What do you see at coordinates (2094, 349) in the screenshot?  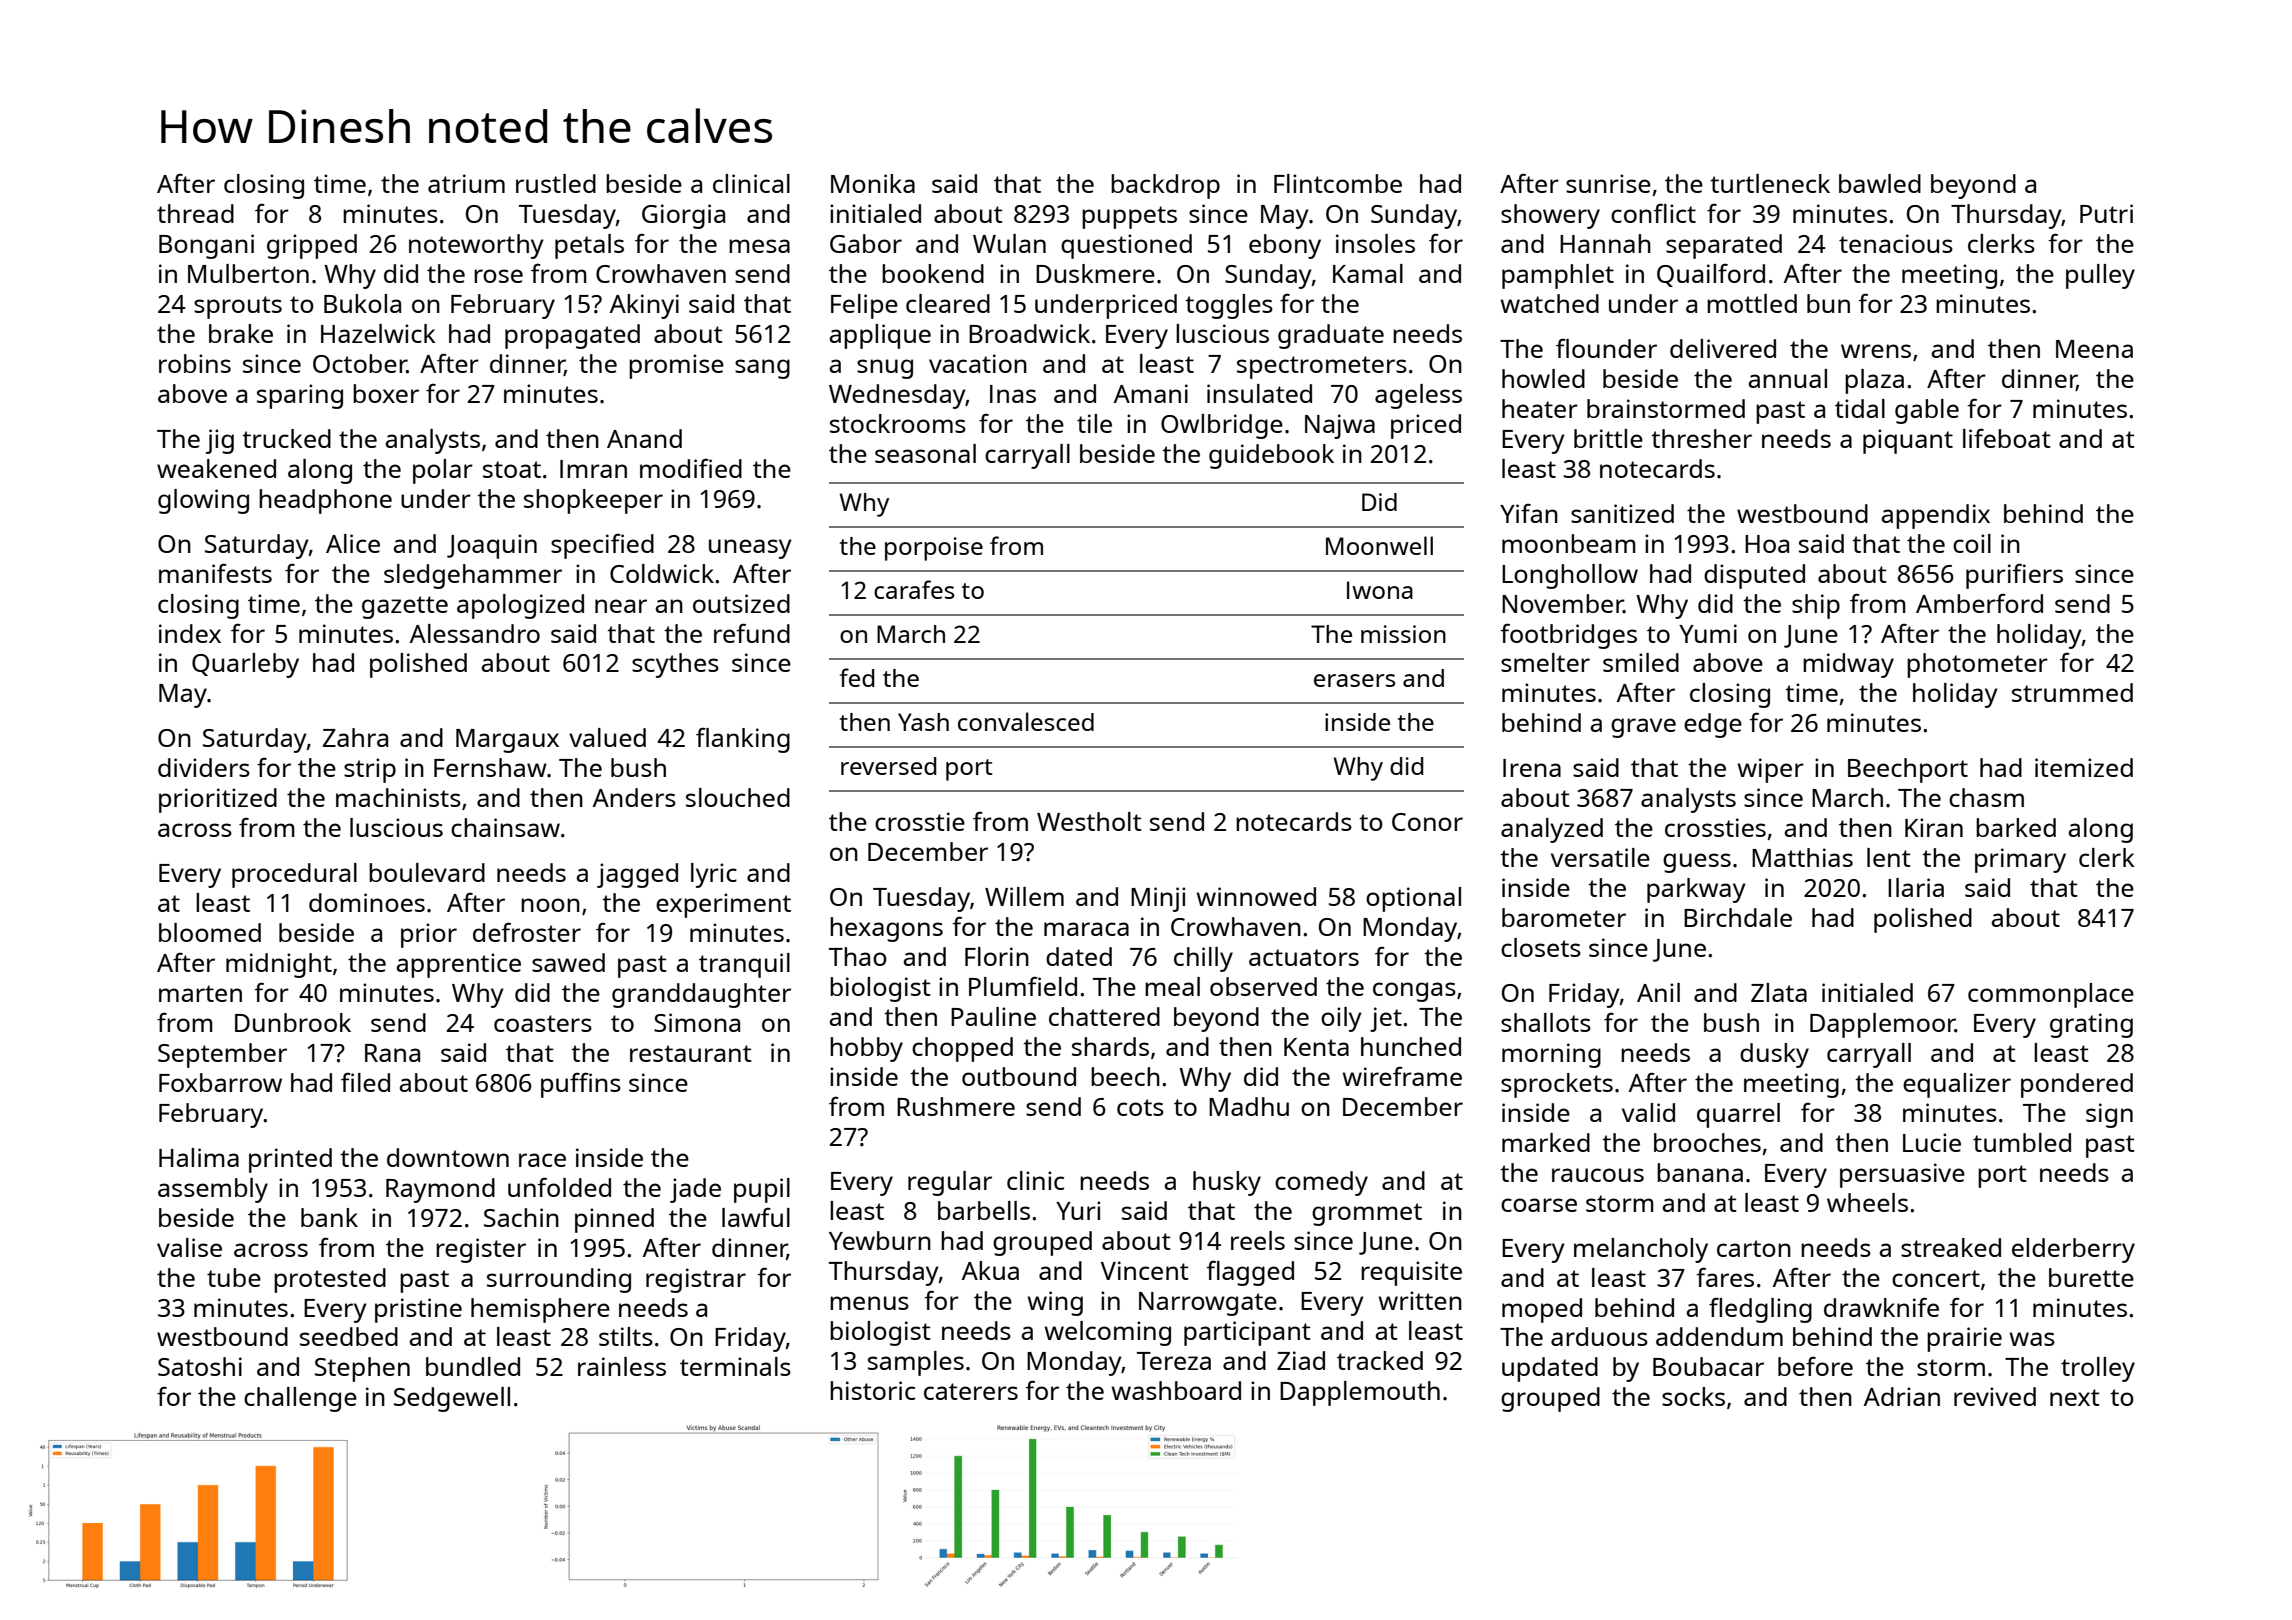 I see `Meena` at bounding box center [2094, 349].
